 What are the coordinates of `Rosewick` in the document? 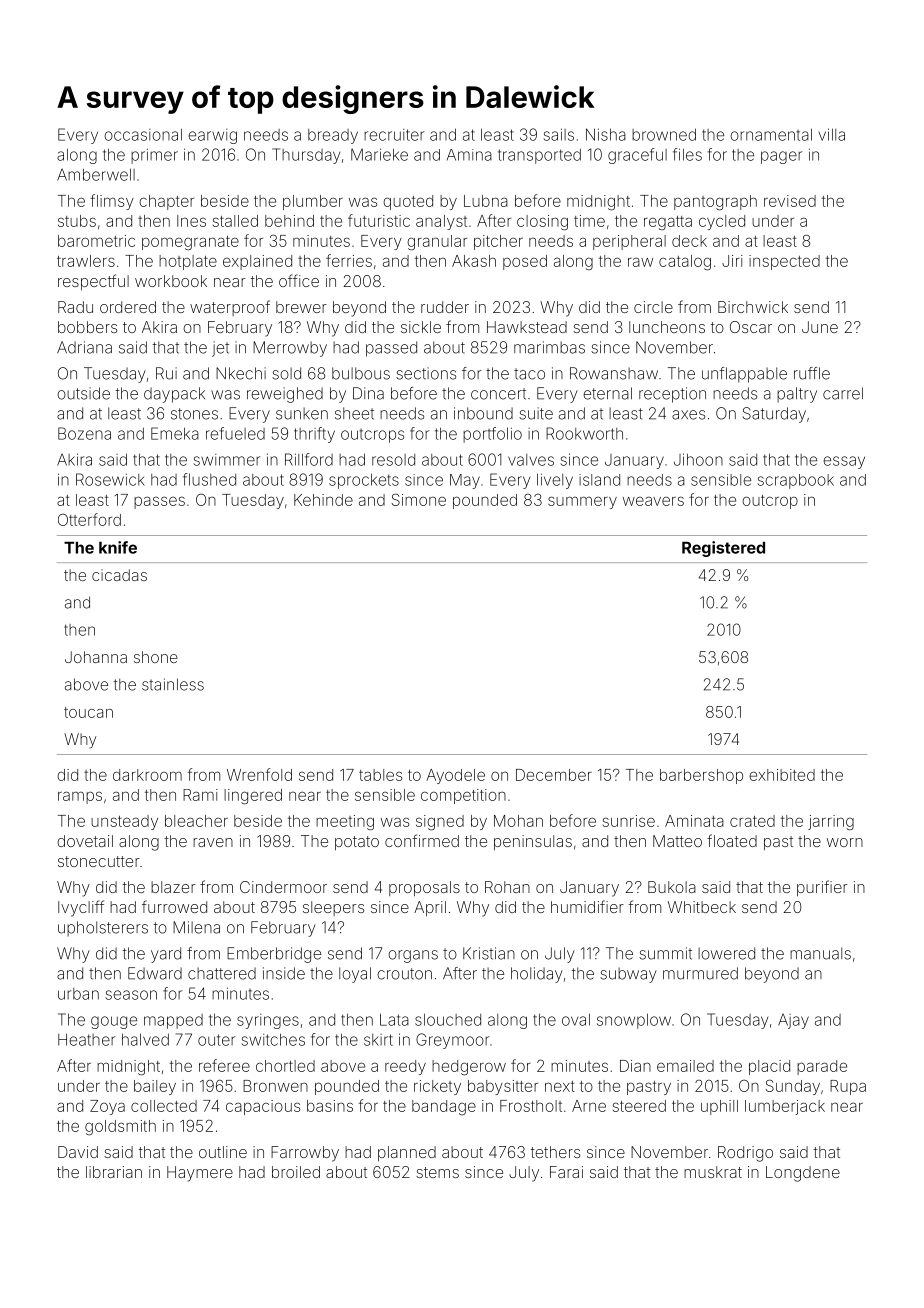 It's located at (110, 479).
